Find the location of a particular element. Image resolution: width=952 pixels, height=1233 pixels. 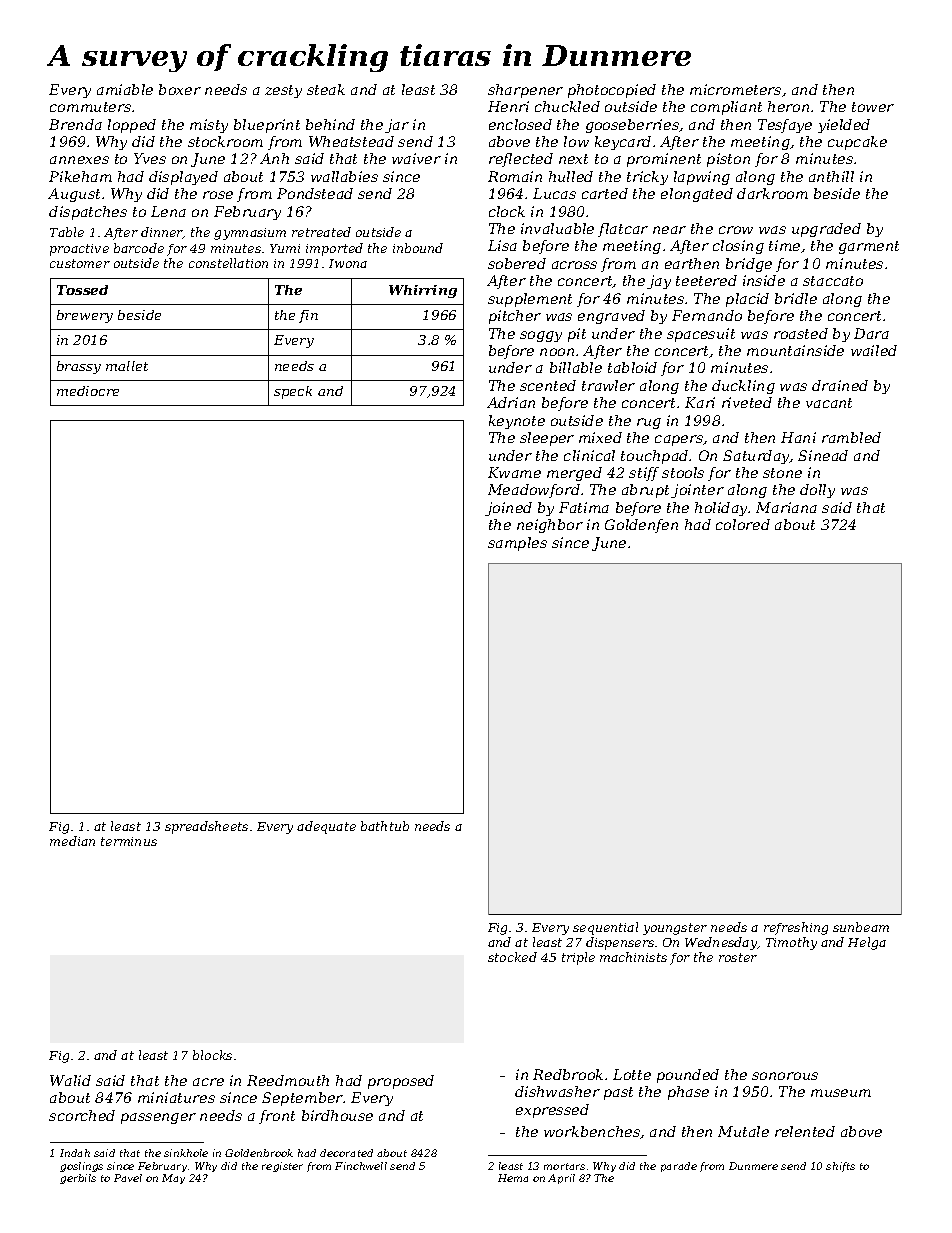

speck is located at coordinates (293, 392).
